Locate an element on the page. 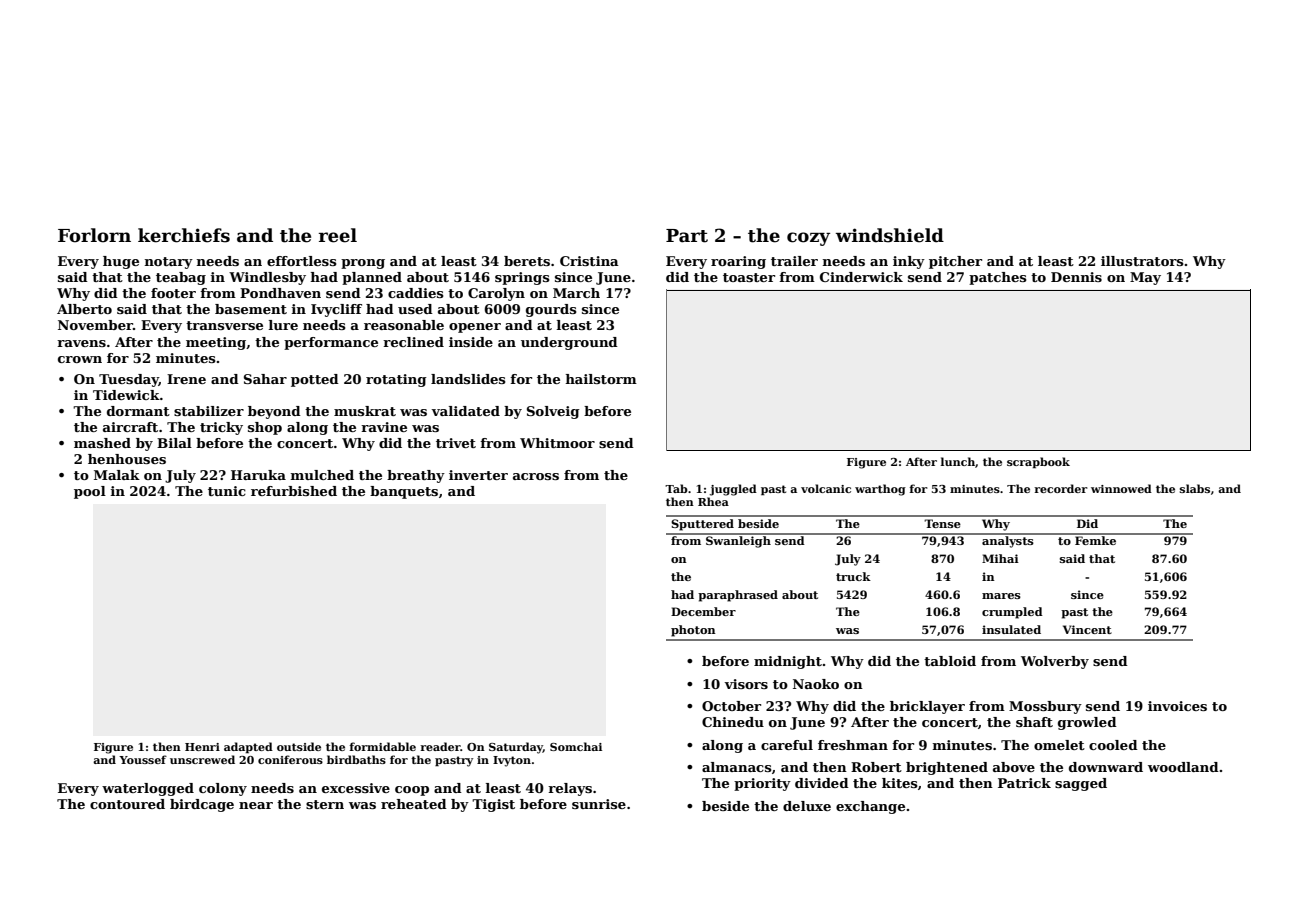  slabs is located at coordinates (1195, 488).
